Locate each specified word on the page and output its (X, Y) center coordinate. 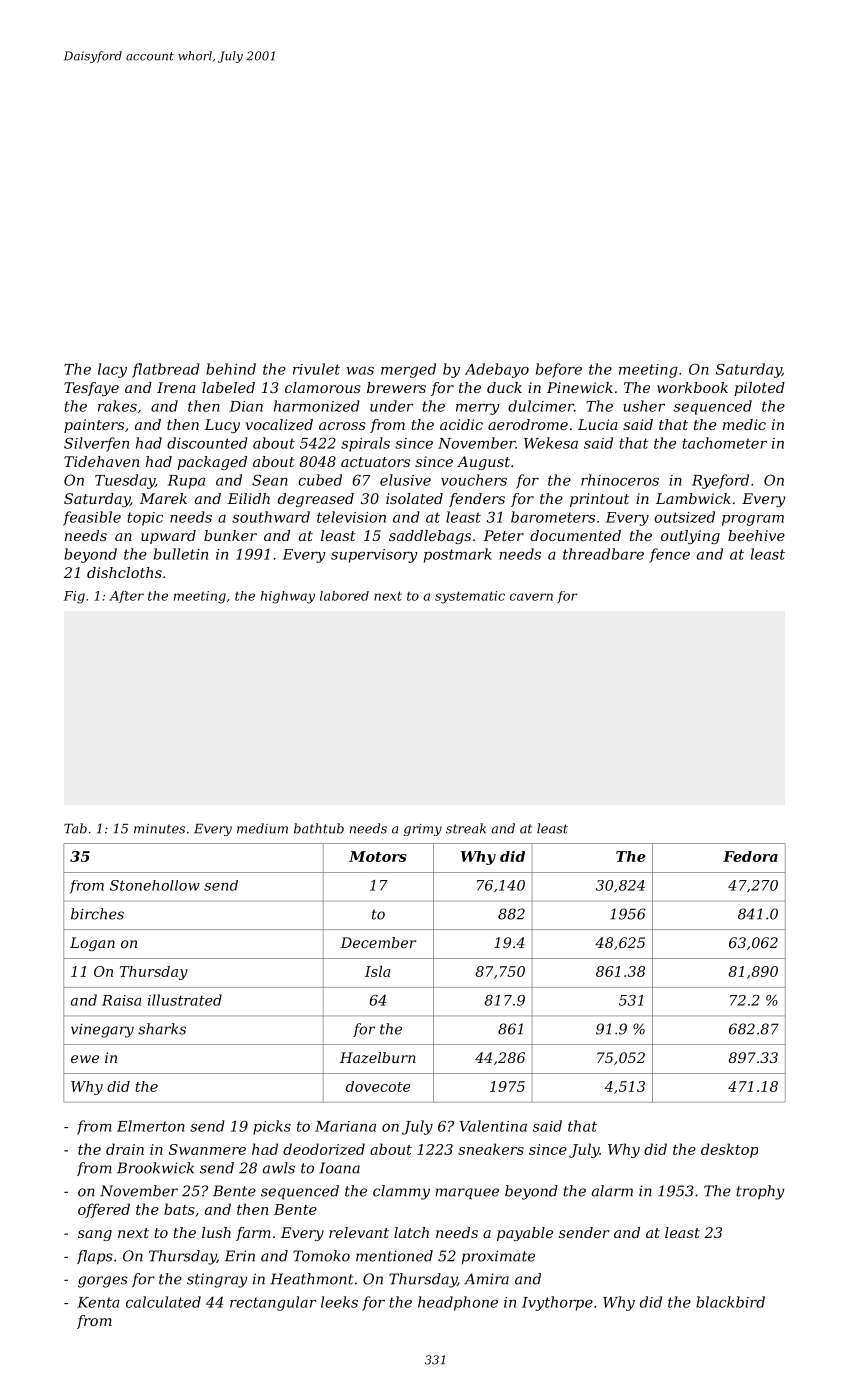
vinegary (102, 1031)
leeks (339, 1302)
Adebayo (497, 370)
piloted (759, 389)
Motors (378, 856)
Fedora (750, 856)
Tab (75, 828)
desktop (729, 1150)
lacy (112, 370)
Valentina (493, 1126)
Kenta (98, 1302)
